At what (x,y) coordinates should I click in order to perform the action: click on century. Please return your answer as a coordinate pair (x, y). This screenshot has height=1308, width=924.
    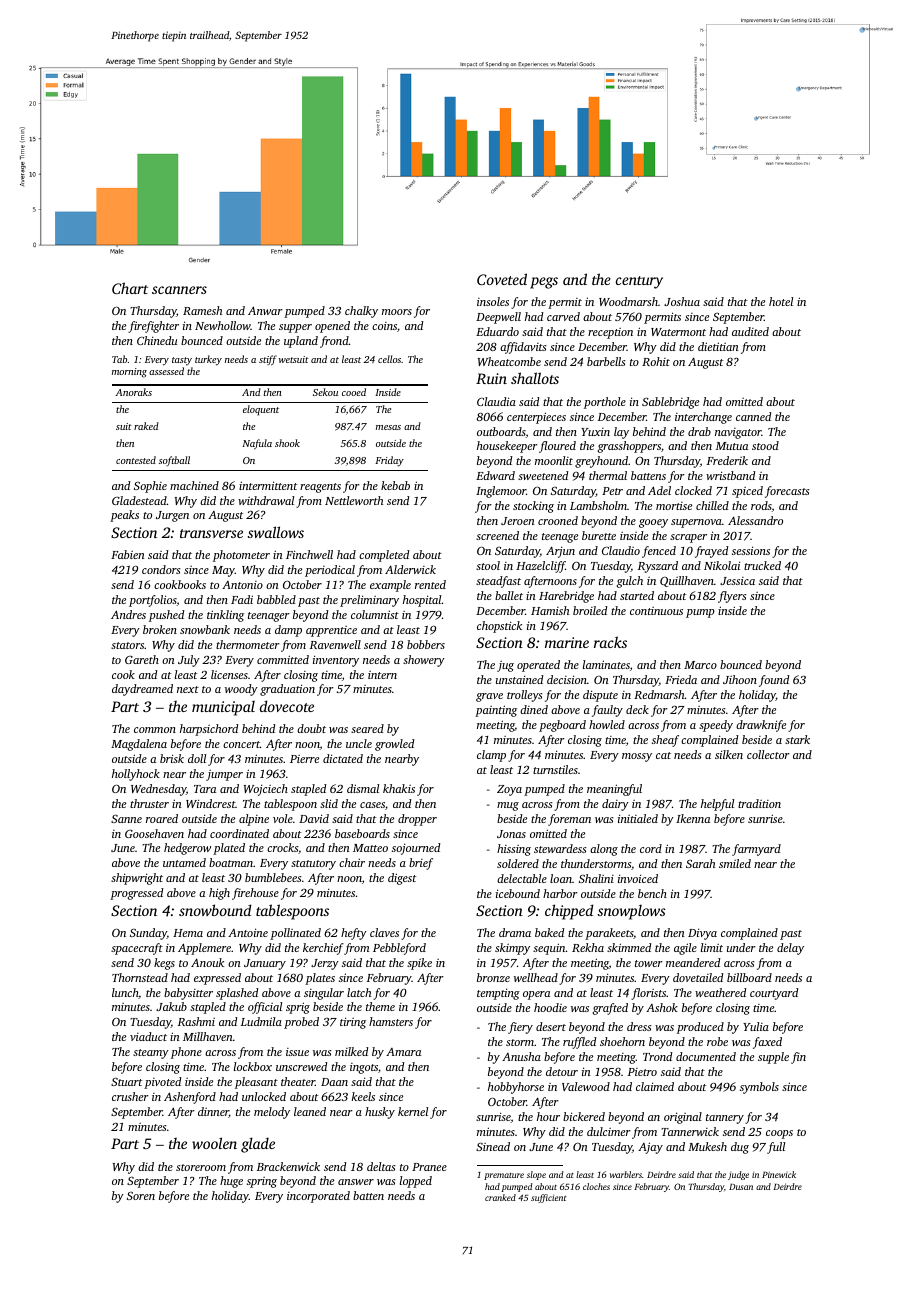
    Looking at the image, I should click on (639, 282).
